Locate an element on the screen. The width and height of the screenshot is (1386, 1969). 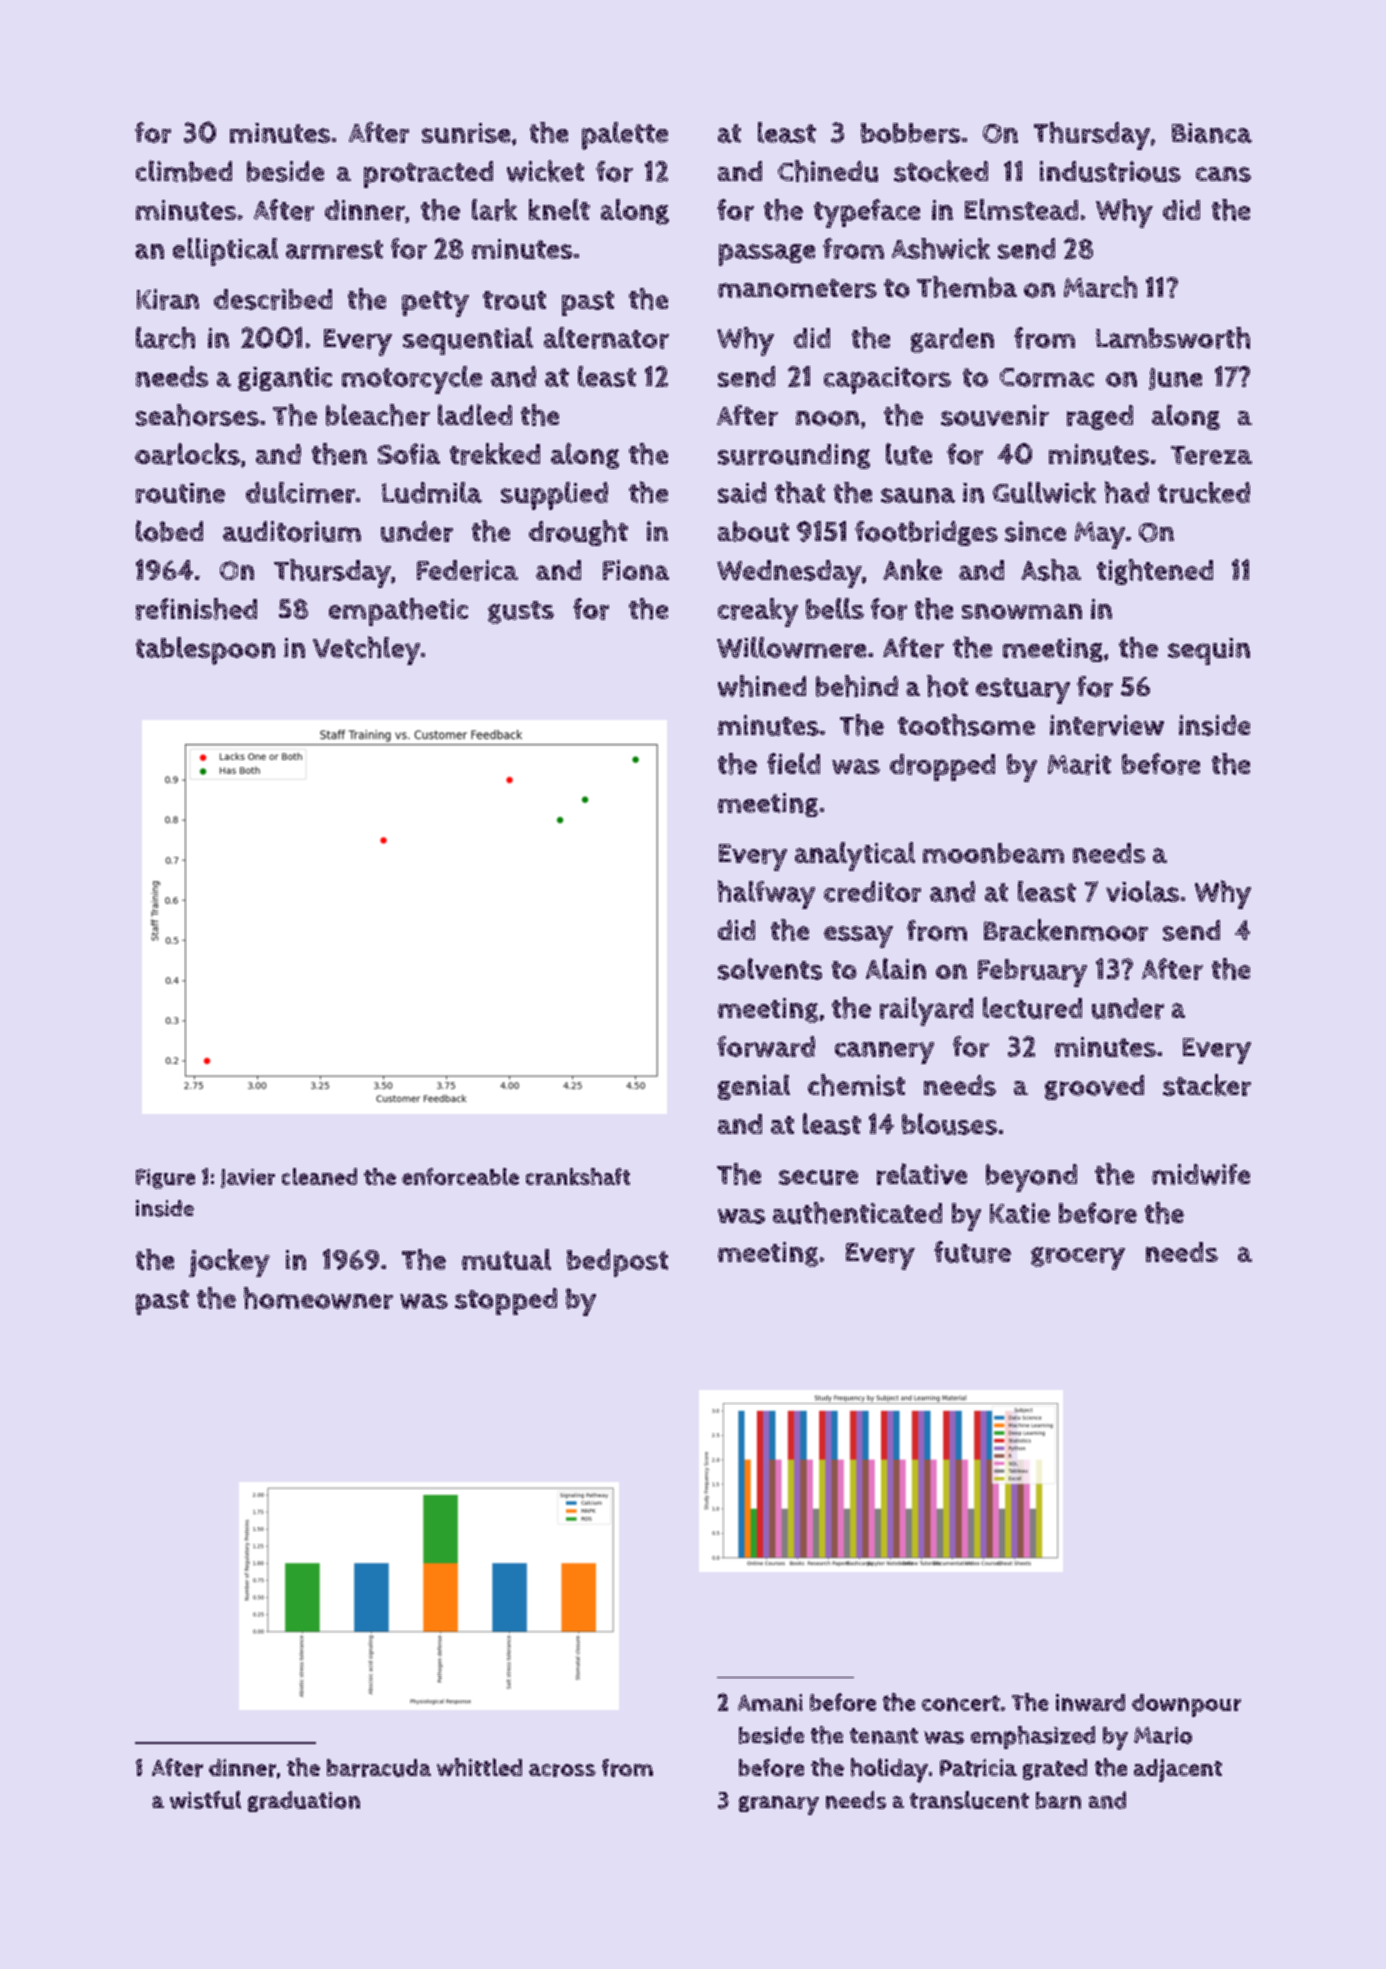
climbed is located at coordinates (184, 171).
